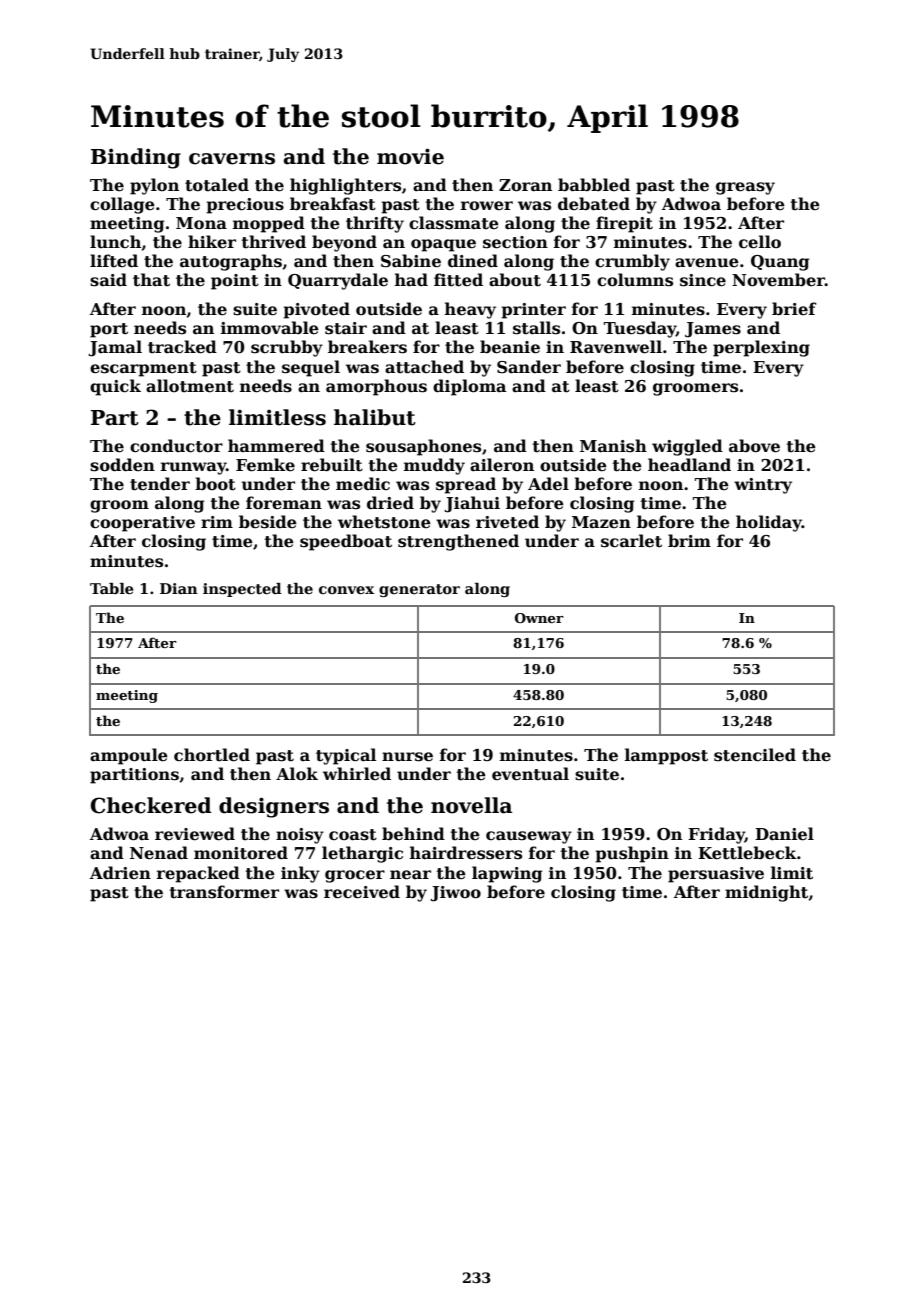  What do you see at coordinates (193, 468) in the page?
I see `runway` at bounding box center [193, 468].
